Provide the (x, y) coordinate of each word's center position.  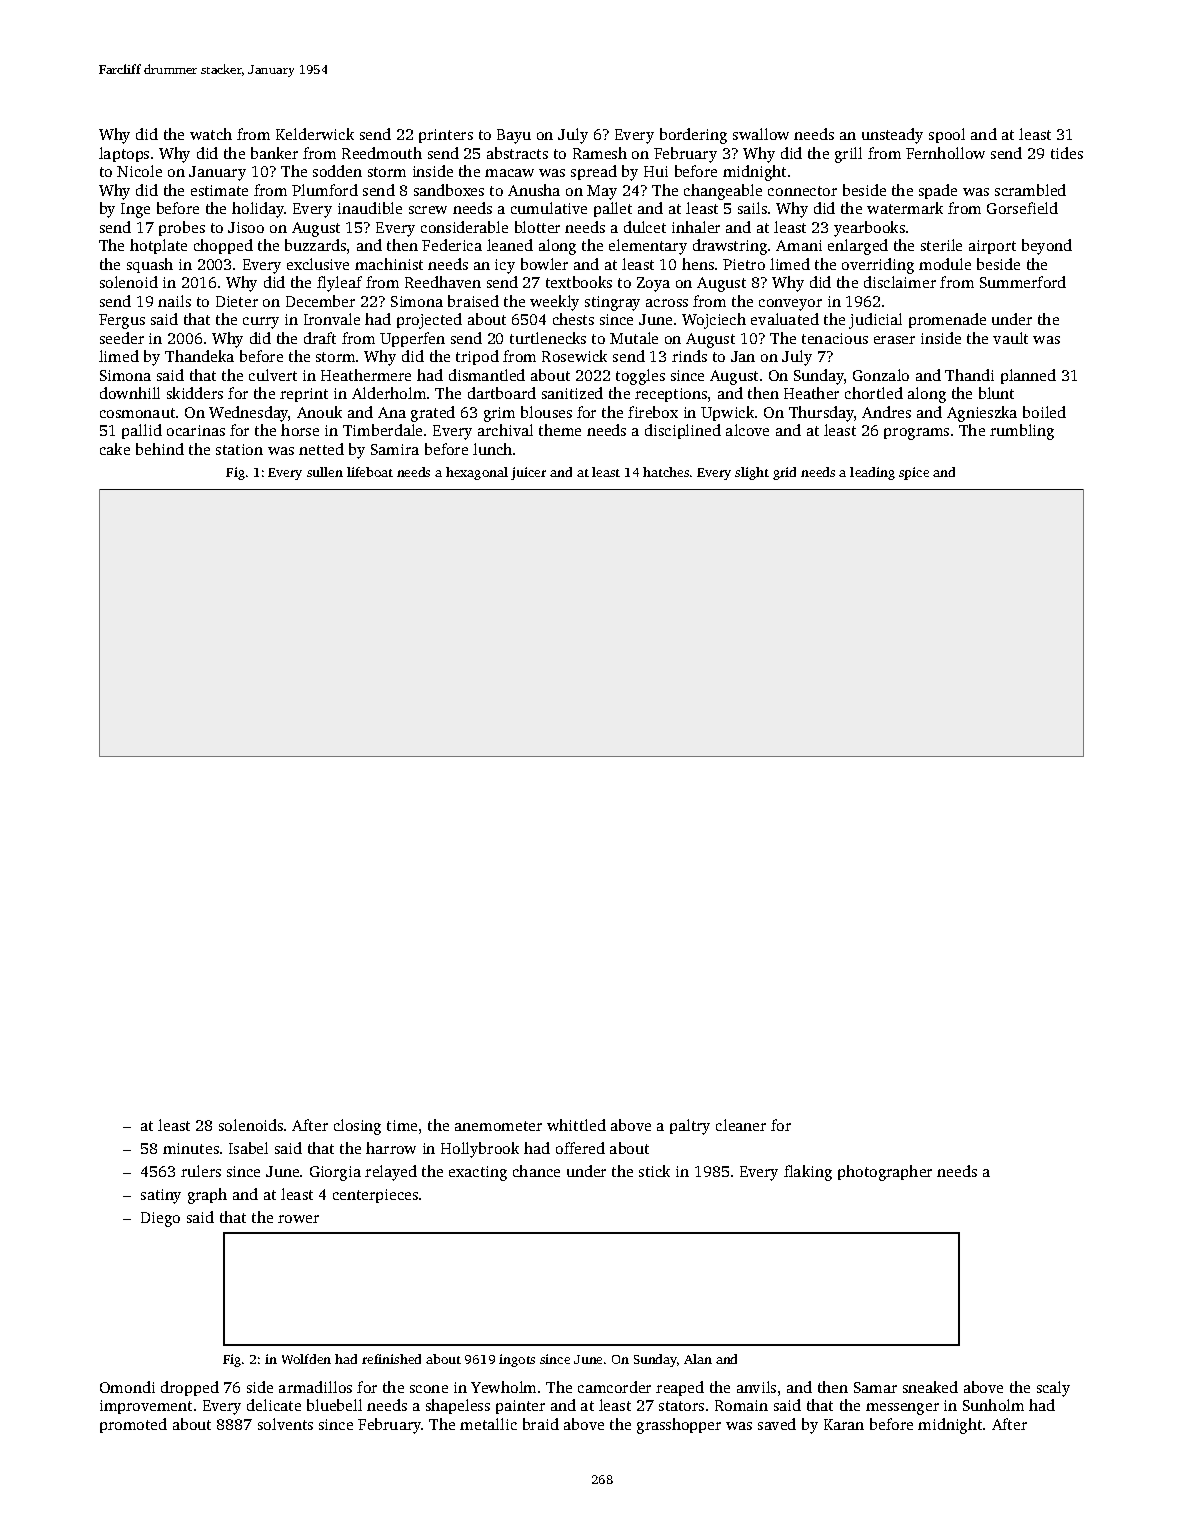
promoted (133, 1425)
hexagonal (477, 473)
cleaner (741, 1125)
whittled (576, 1125)
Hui (656, 171)
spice (914, 473)
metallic (488, 1424)
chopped (223, 246)
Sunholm (993, 1405)
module (945, 264)
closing (357, 1127)
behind (160, 449)
